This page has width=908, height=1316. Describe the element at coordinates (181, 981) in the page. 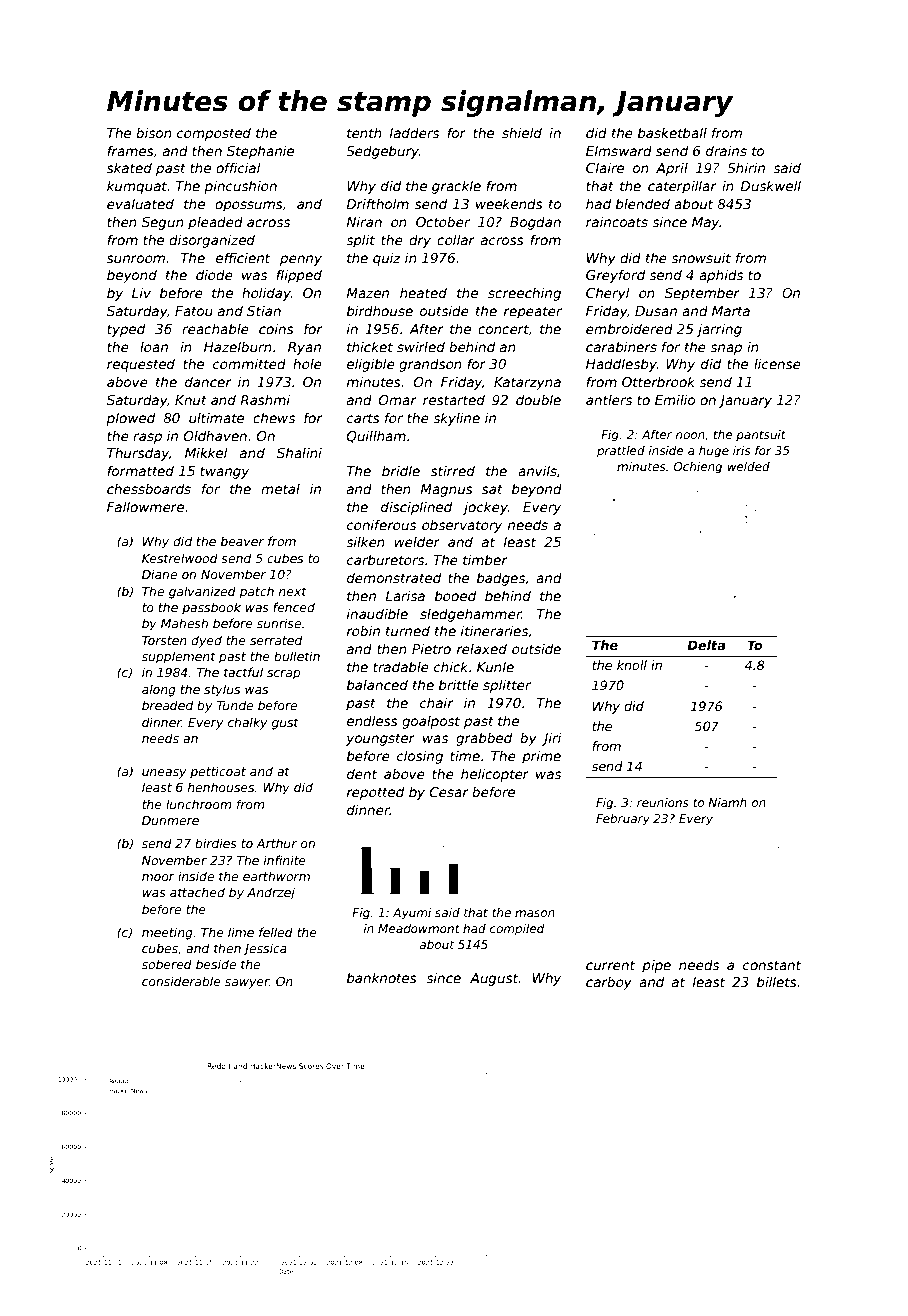

I see `considerable` at that location.
